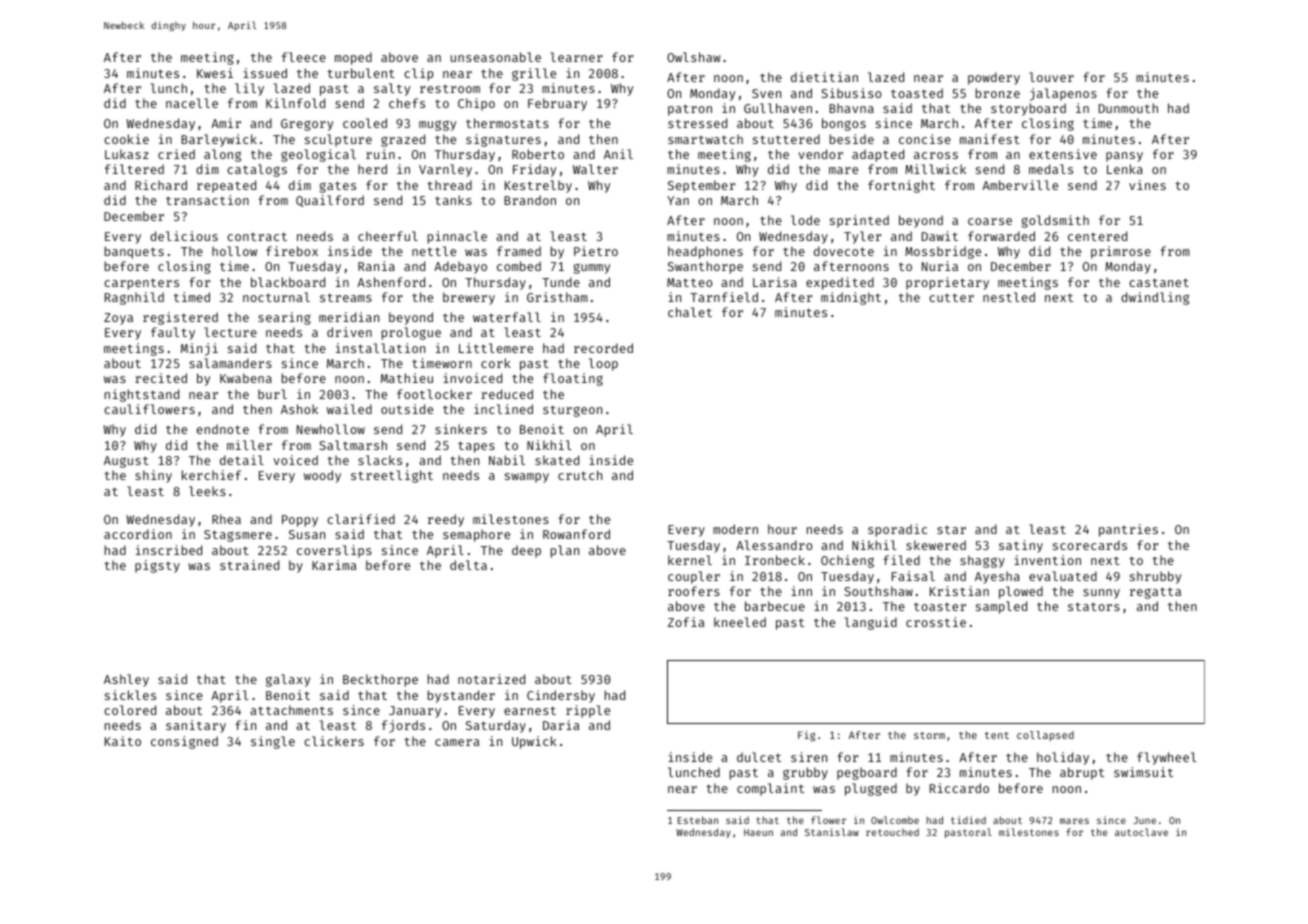  Describe the element at coordinates (951, 530) in the screenshot. I see `star` at that location.
